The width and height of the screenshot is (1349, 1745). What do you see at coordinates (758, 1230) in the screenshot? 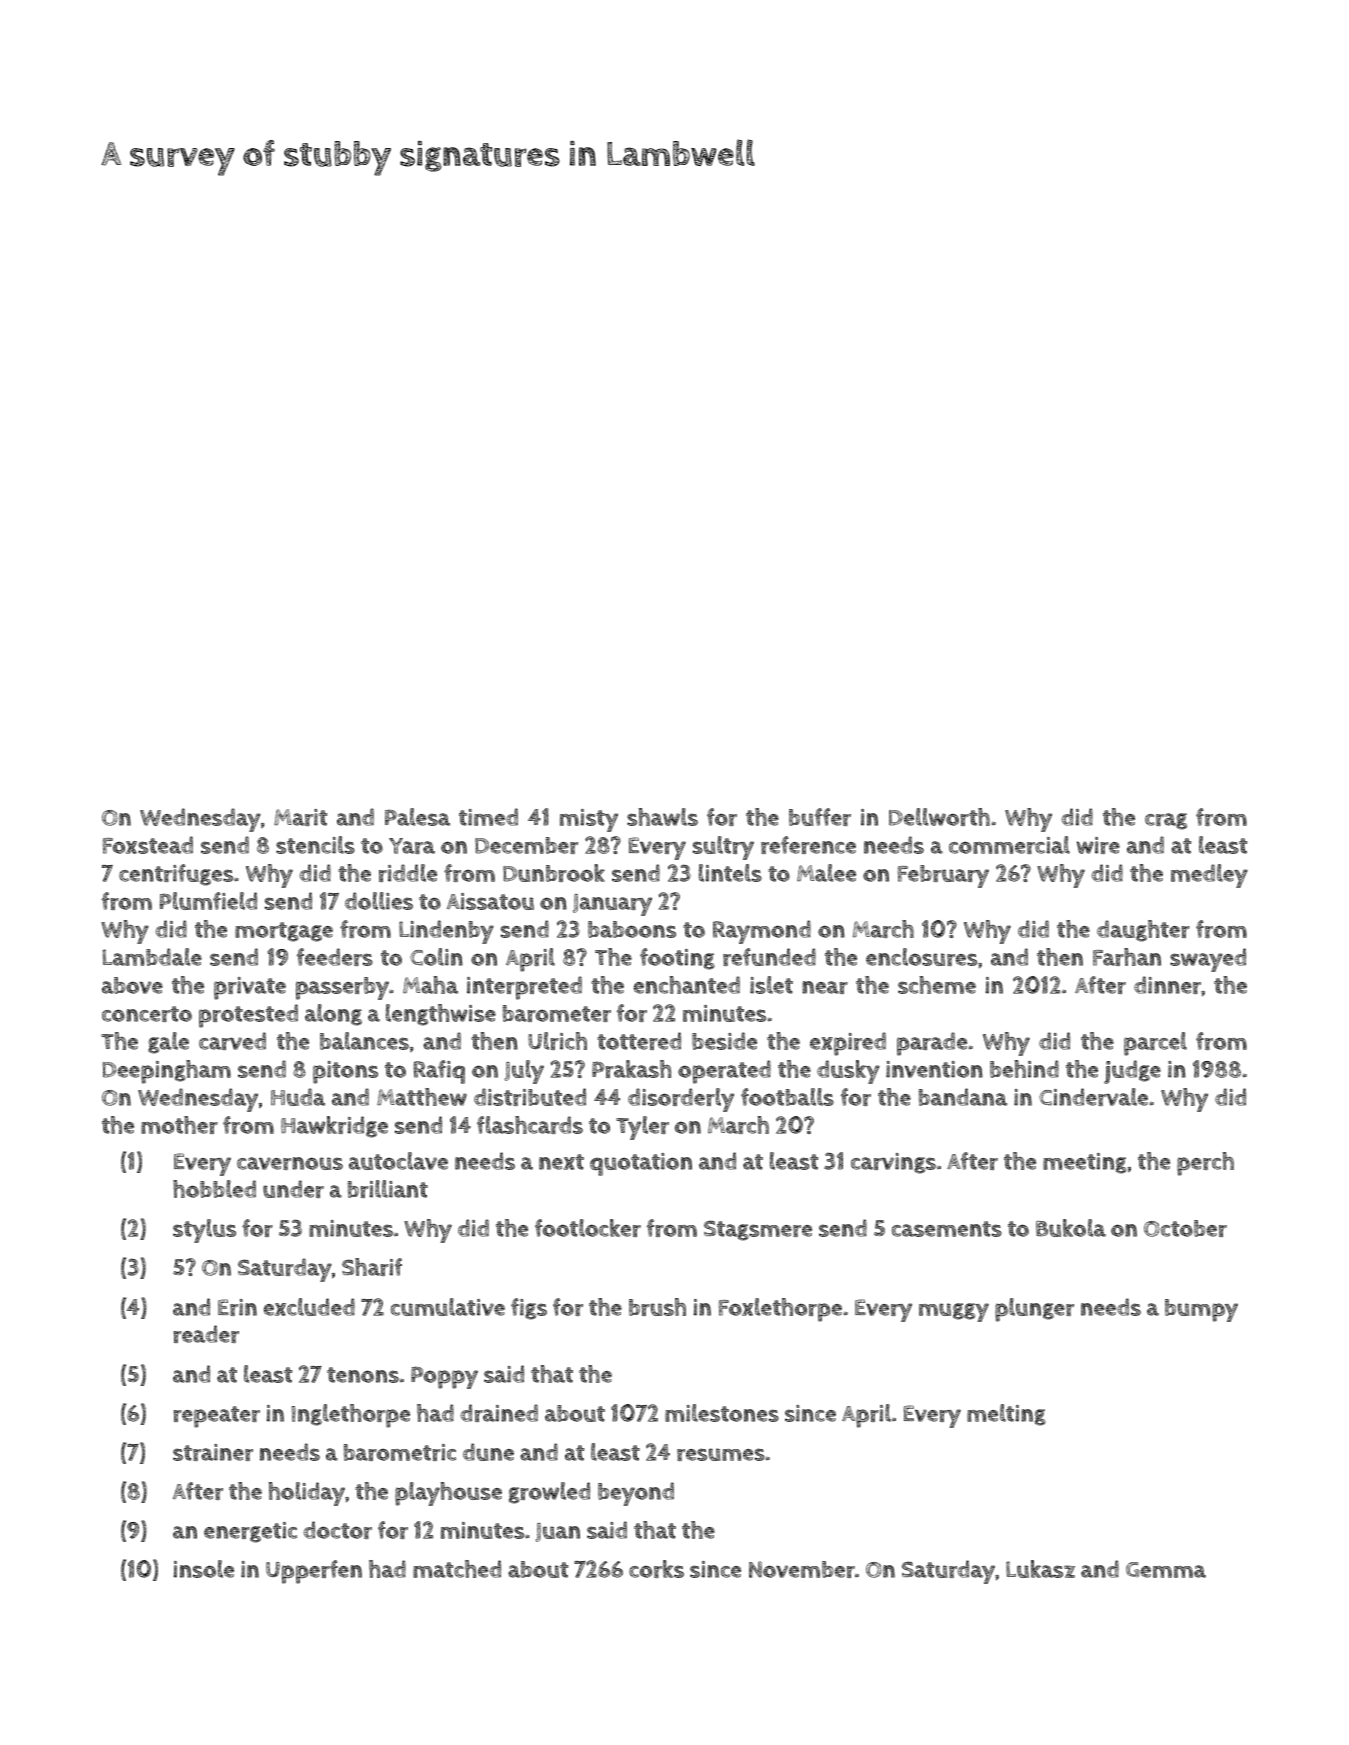
I see `Stagsmere` at bounding box center [758, 1230].
